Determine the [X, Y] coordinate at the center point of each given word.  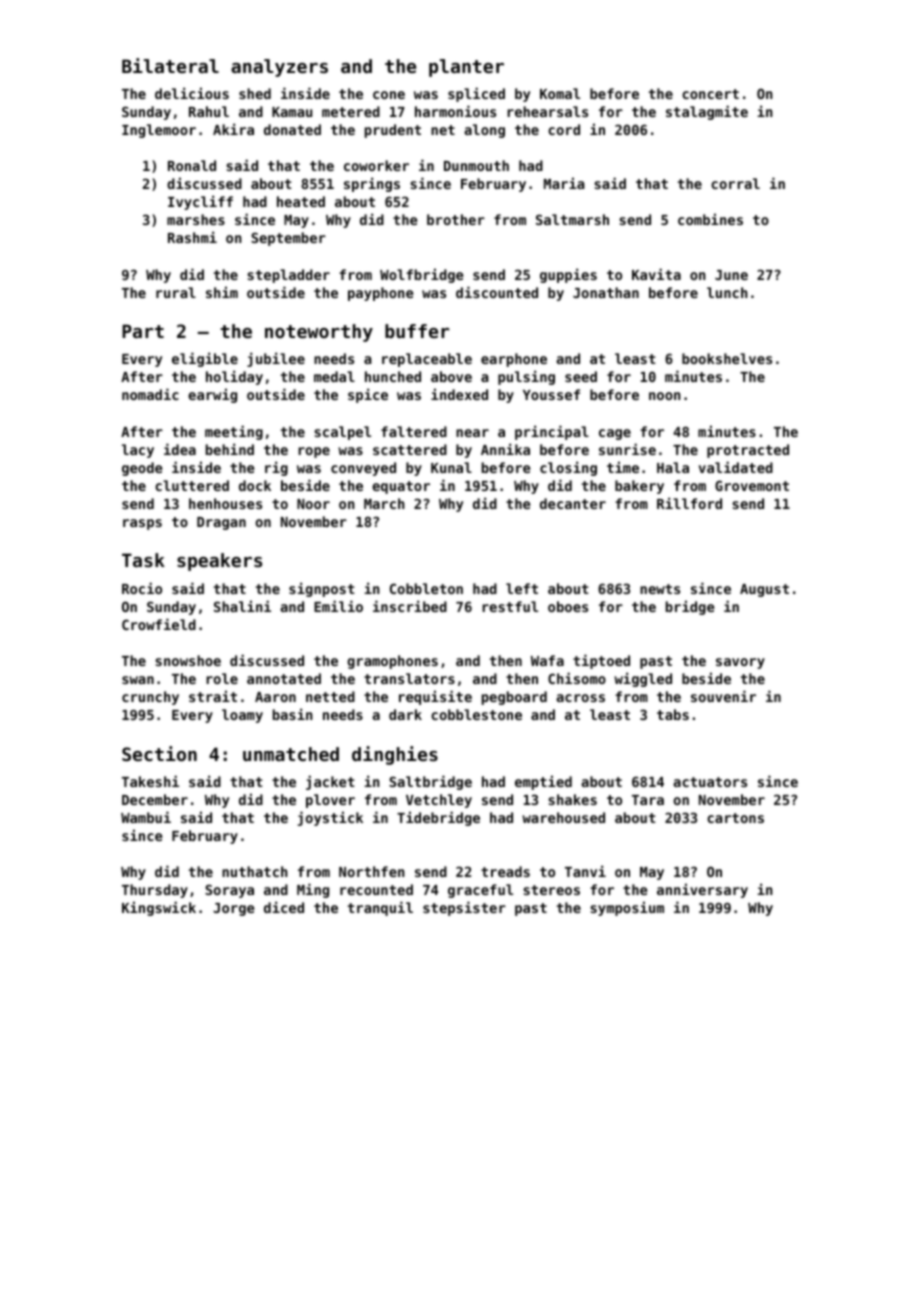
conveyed [363, 469]
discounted [497, 292]
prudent [393, 131]
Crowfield [159, 624]
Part [143, 331]
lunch [727, 292]
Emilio [338, 606]
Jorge [234, 909]
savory [740, 663]
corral [735, 183]
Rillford [689, 503]
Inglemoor [159, 131]
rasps [142, 524]
